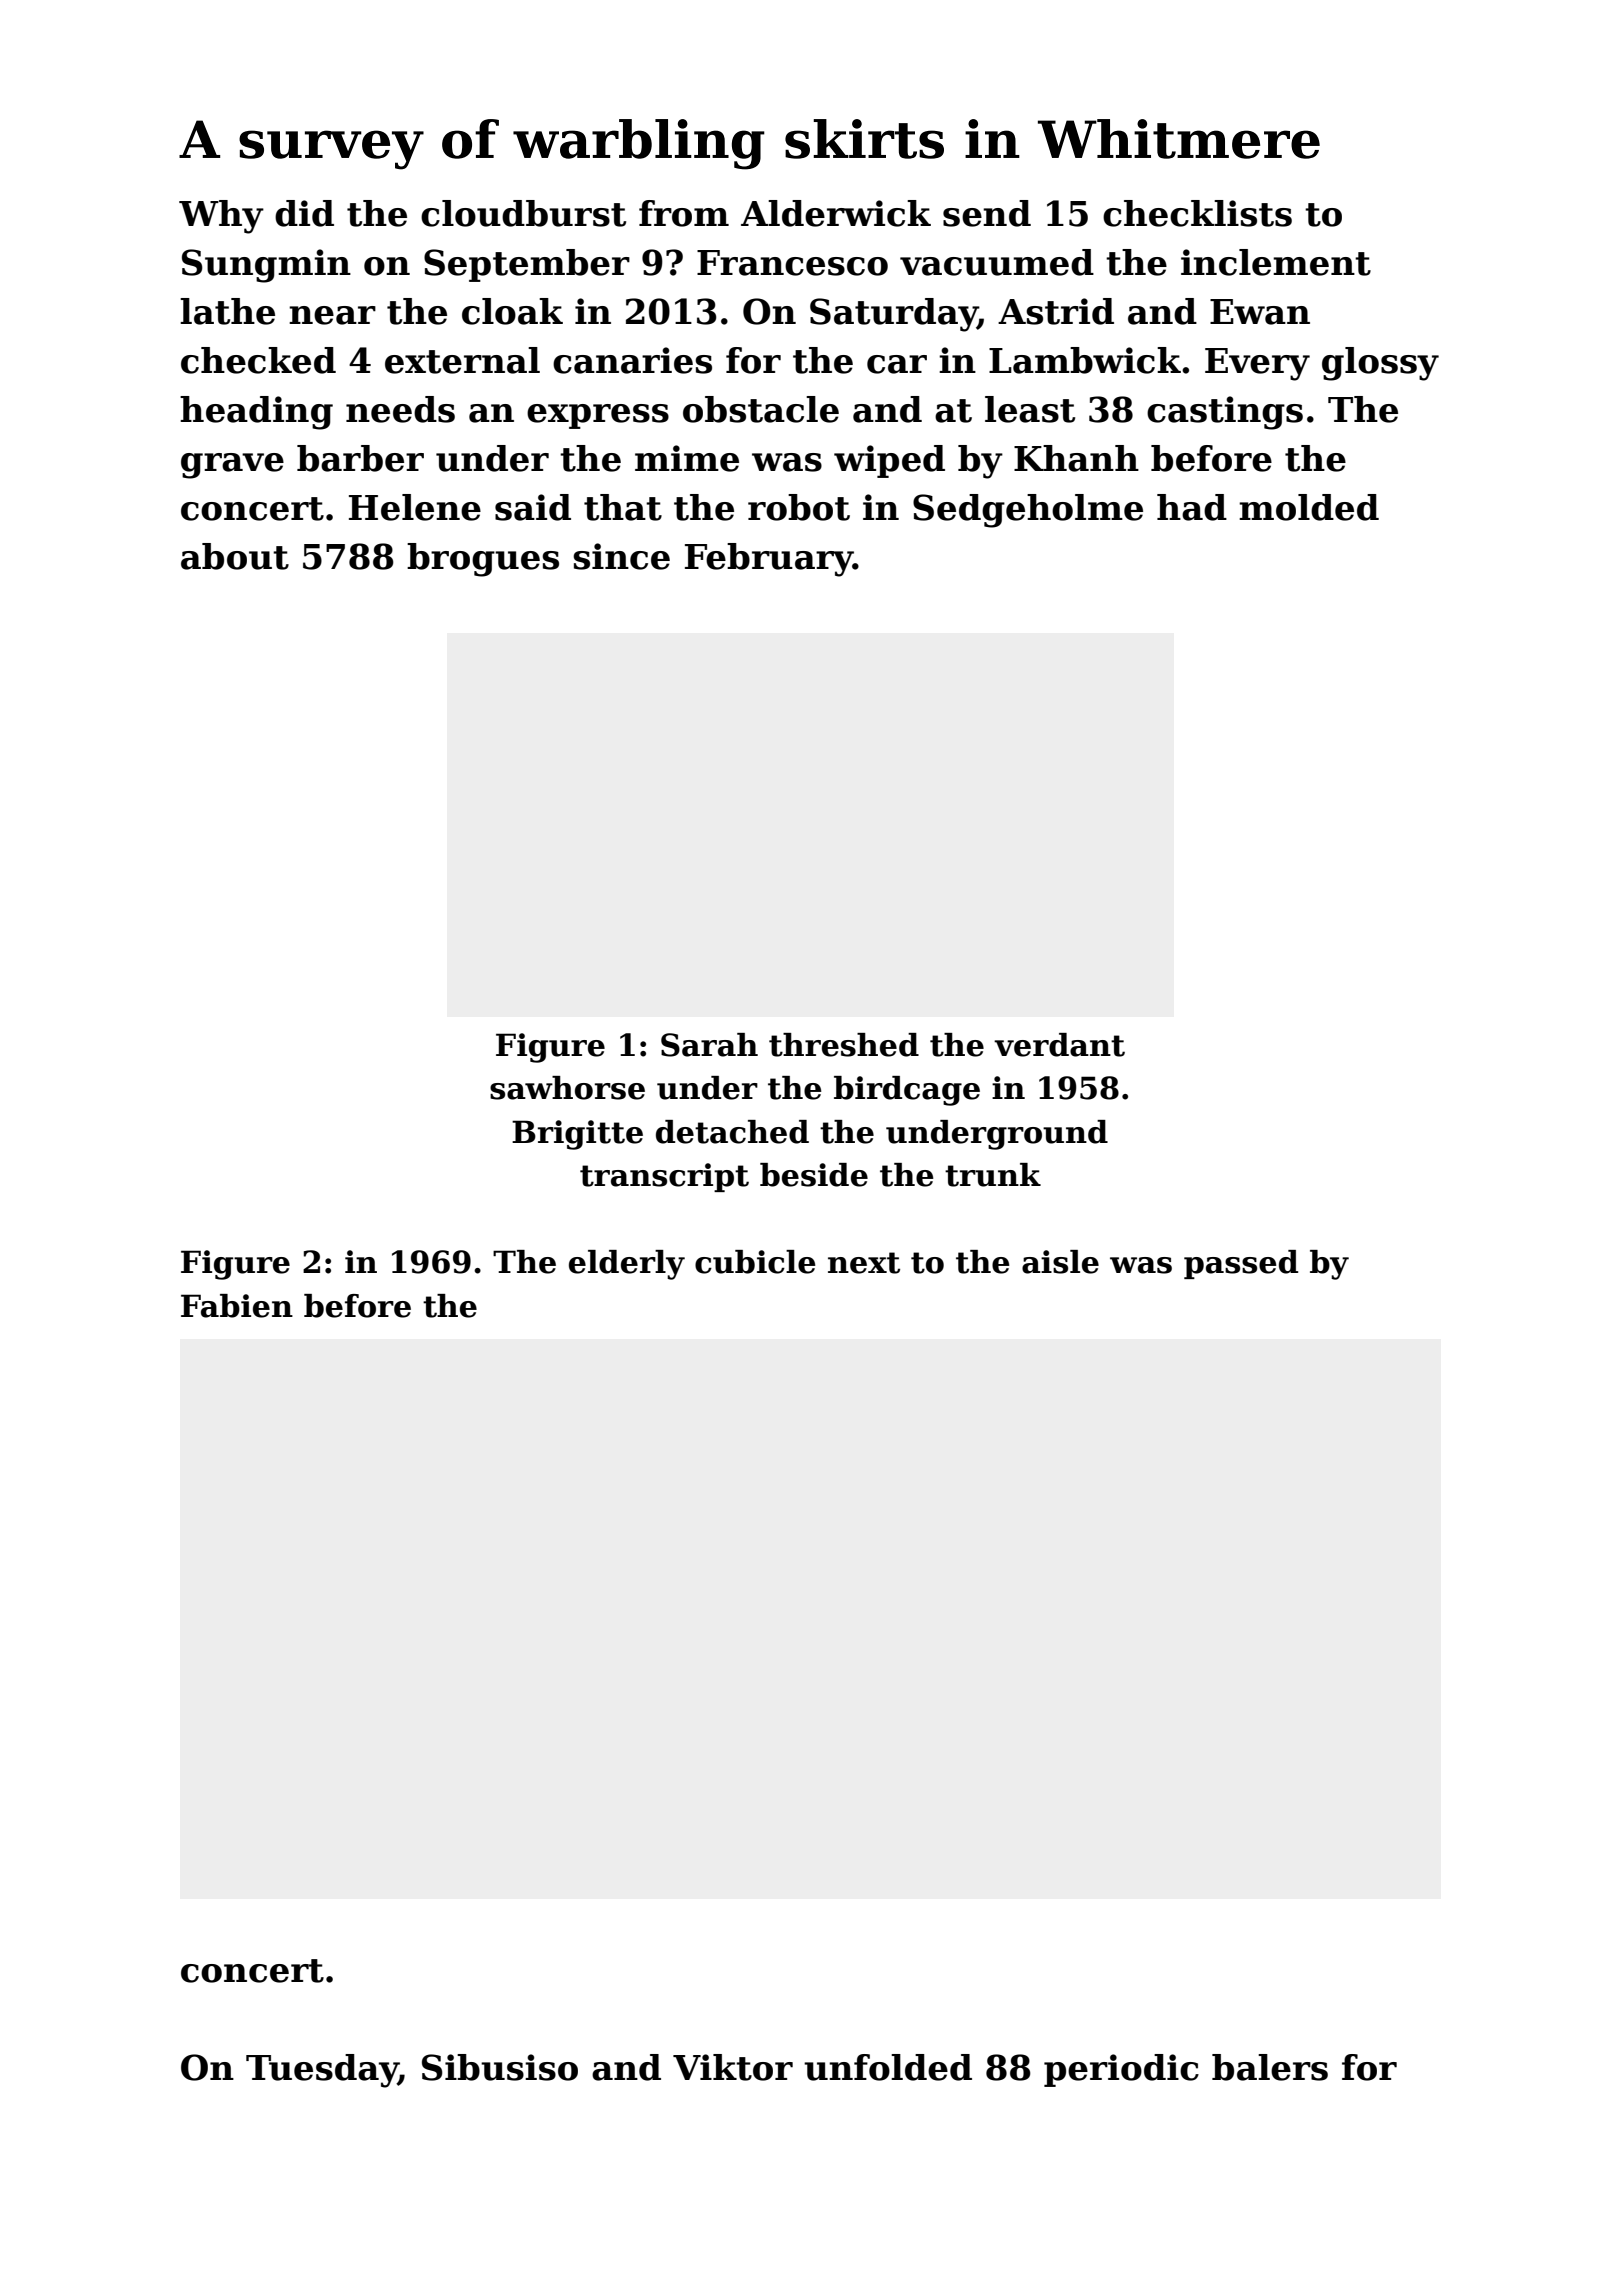  I want to click on checklists, so click(1197, 213).
